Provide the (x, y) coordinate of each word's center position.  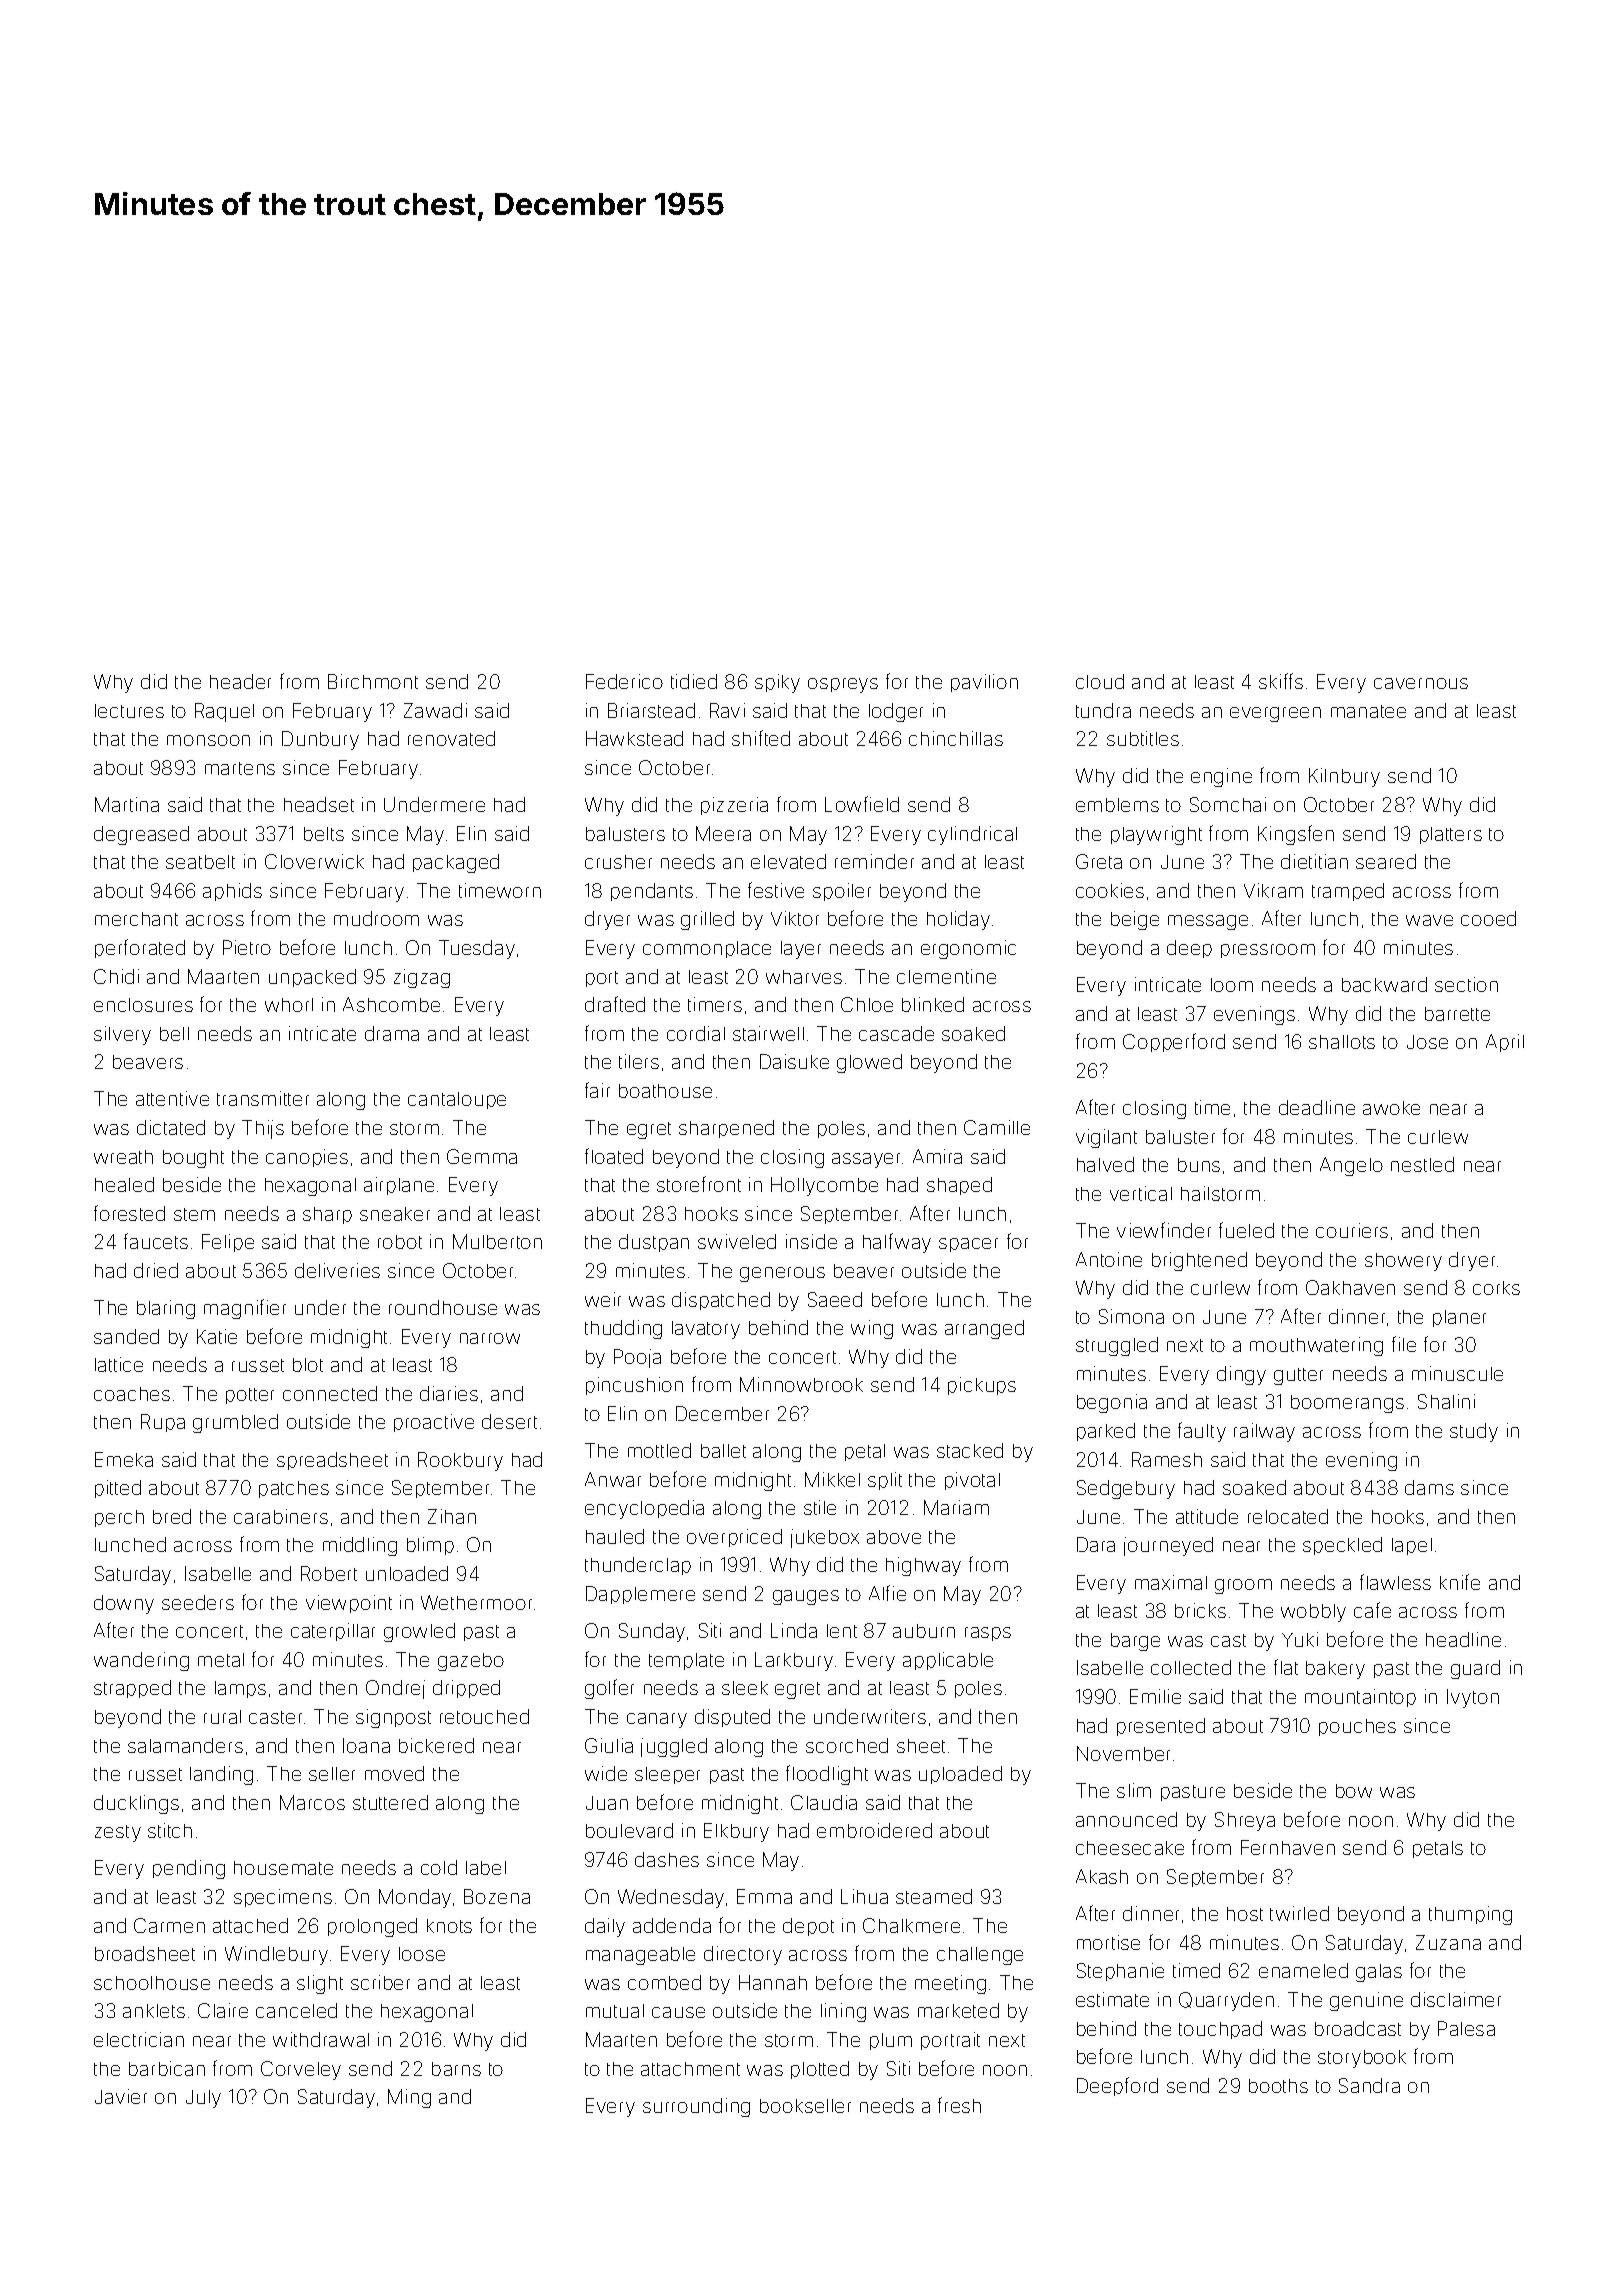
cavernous (1421, 683)
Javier (121, 2096)
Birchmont (373, 681)
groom (1243, 1586)
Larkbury (794, 1661)
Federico (624, 681)
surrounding (696, 2107)
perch (119, 1518)
